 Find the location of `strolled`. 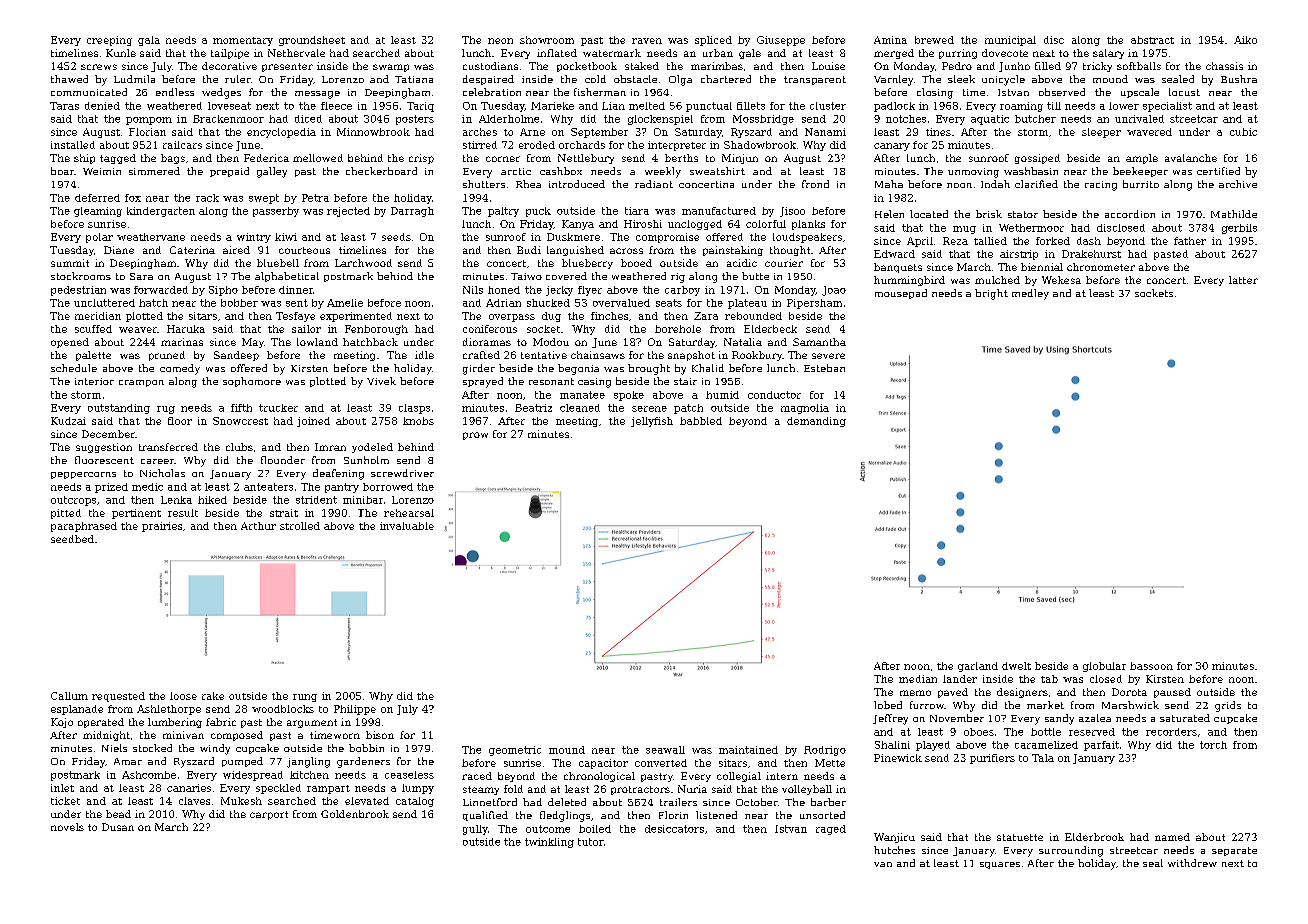

strolled is located at coordinates (300, 526).
